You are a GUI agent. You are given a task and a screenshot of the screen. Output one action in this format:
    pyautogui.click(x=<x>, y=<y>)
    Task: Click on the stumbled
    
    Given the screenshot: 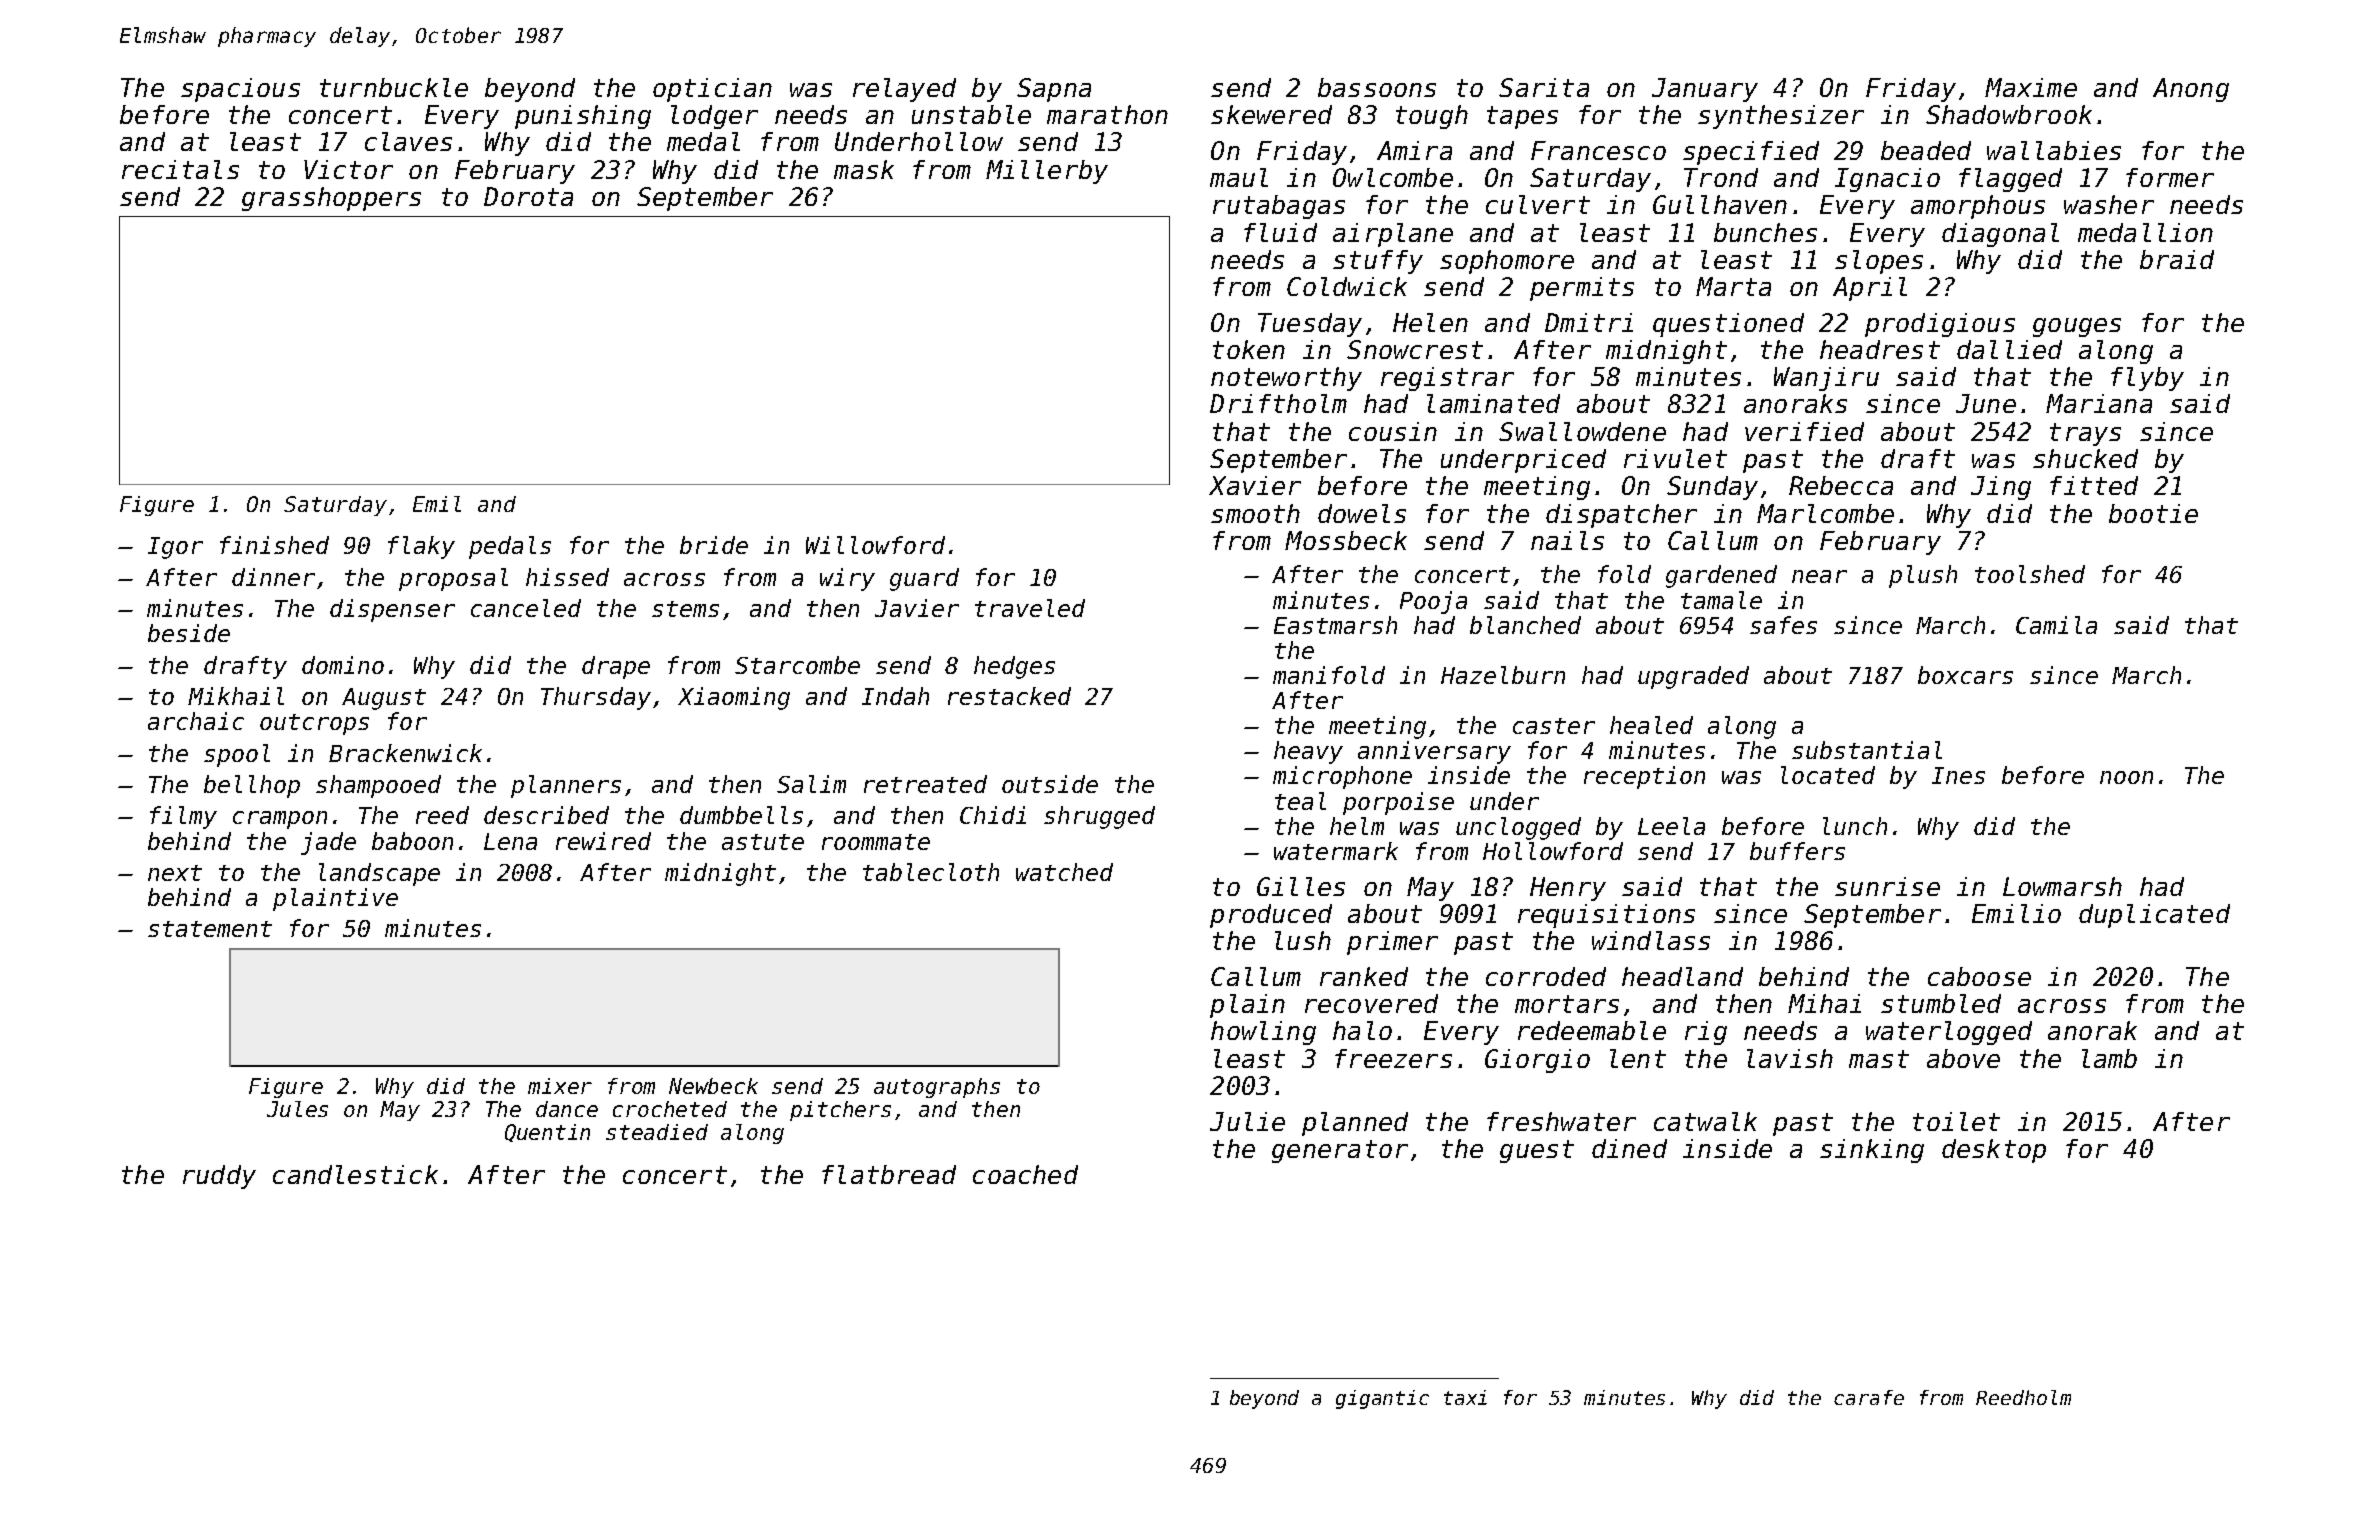 What is the action you would take?
    pyautogui.click(x=1941, y=1003)
